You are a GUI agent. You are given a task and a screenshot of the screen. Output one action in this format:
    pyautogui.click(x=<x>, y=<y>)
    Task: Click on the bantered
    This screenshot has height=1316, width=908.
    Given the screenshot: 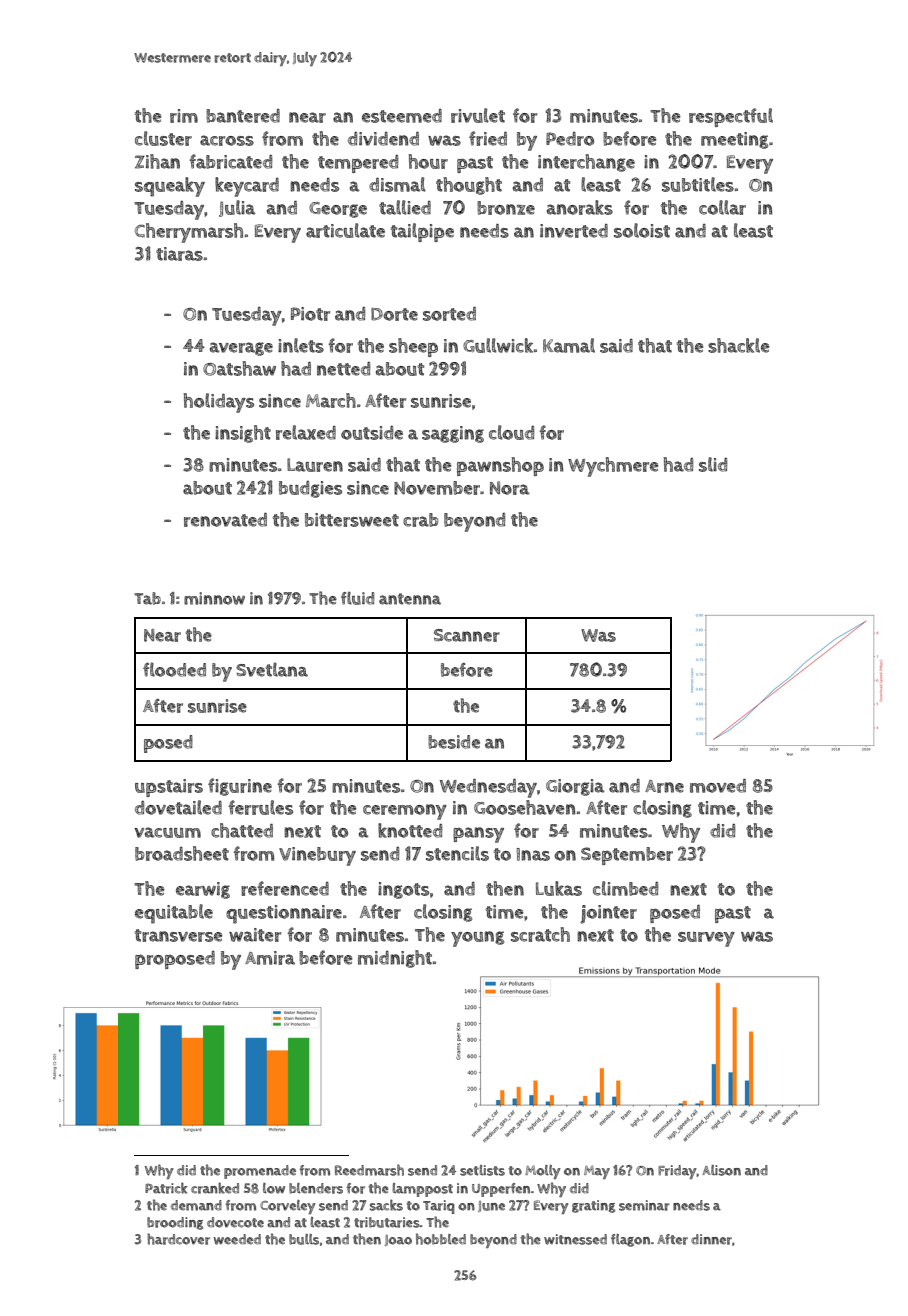 What is the action you would take?
    pyautogui.click(x=243, y=116)
